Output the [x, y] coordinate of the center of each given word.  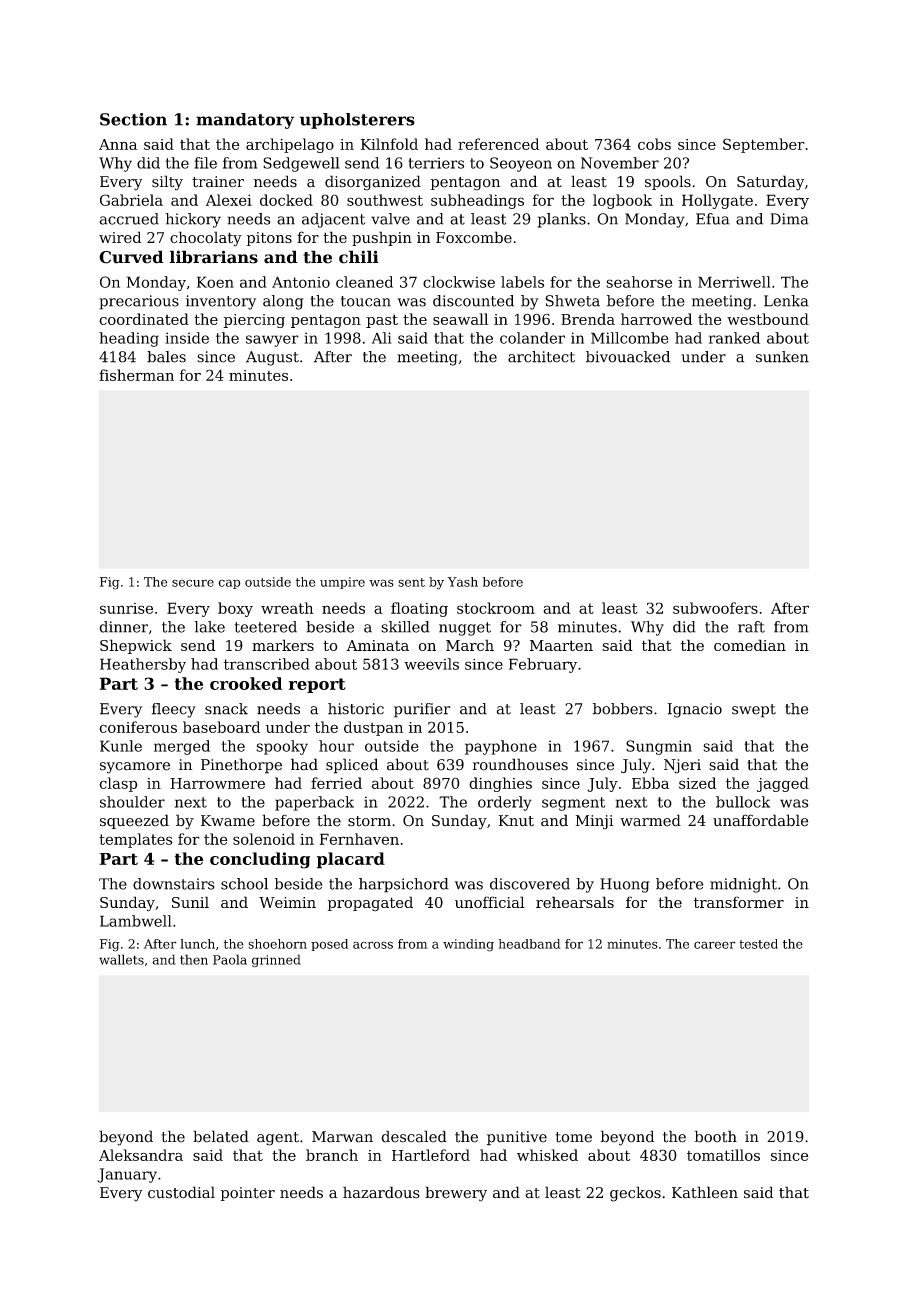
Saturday [770, 183]
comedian [750, 645]
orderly [505, 803]
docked [286, 200]
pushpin [382, 238]
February [543, 665]
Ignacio [695, 710]
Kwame [228, 821]
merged [182, 747]
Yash [463, 582]
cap [229, 584]
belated [221, 1136]
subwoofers [715, 608]
